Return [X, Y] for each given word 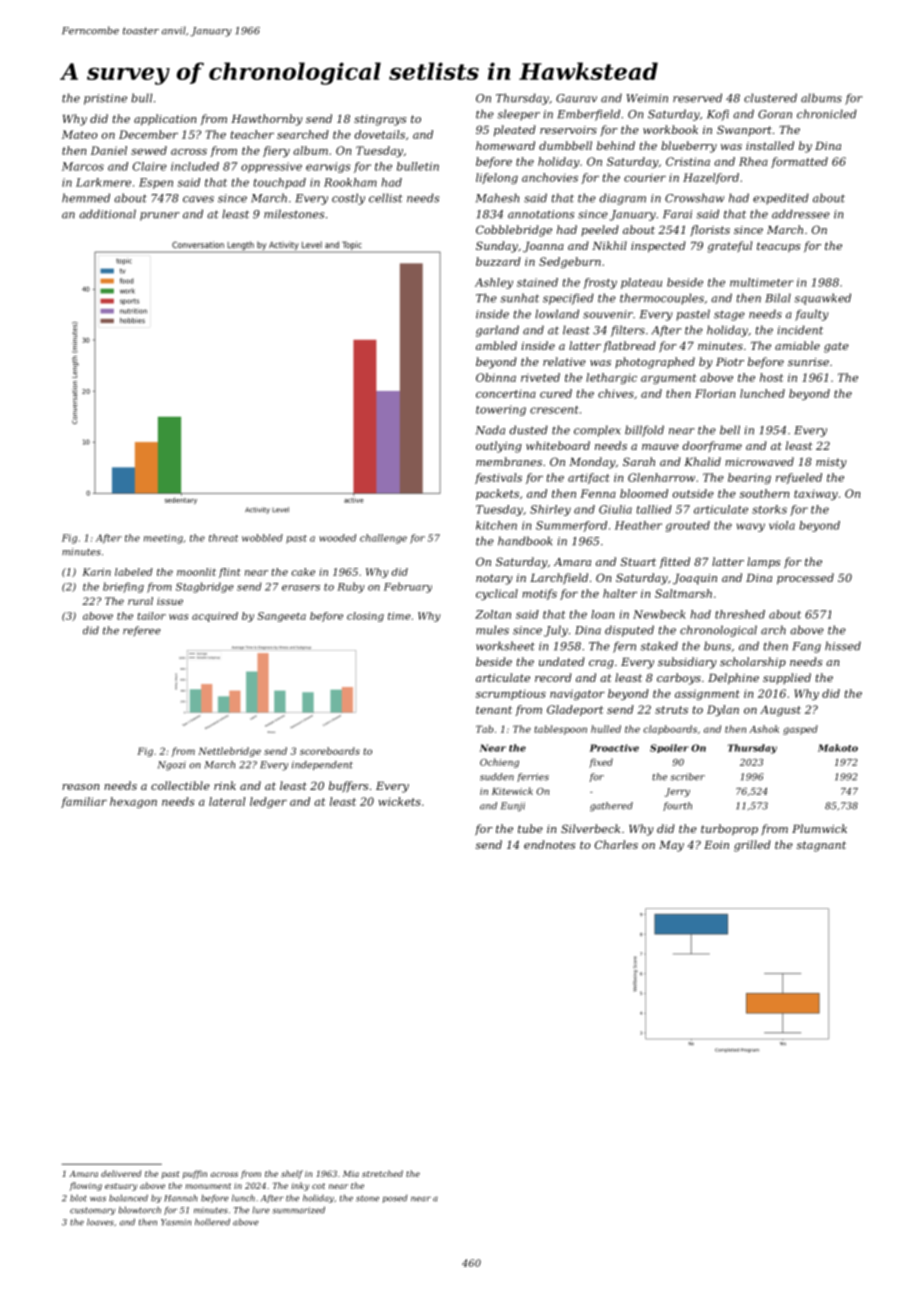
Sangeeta [281, 617]
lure [261, 1210]
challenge [383, 539]
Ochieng [499, 763]
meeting [163, 539]
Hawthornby [267, 120]
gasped [800, 730]
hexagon [133, 802]
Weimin [647, 98]
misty [831, 463]
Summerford [571, 526]
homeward [505, 145]
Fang [806, 647]
